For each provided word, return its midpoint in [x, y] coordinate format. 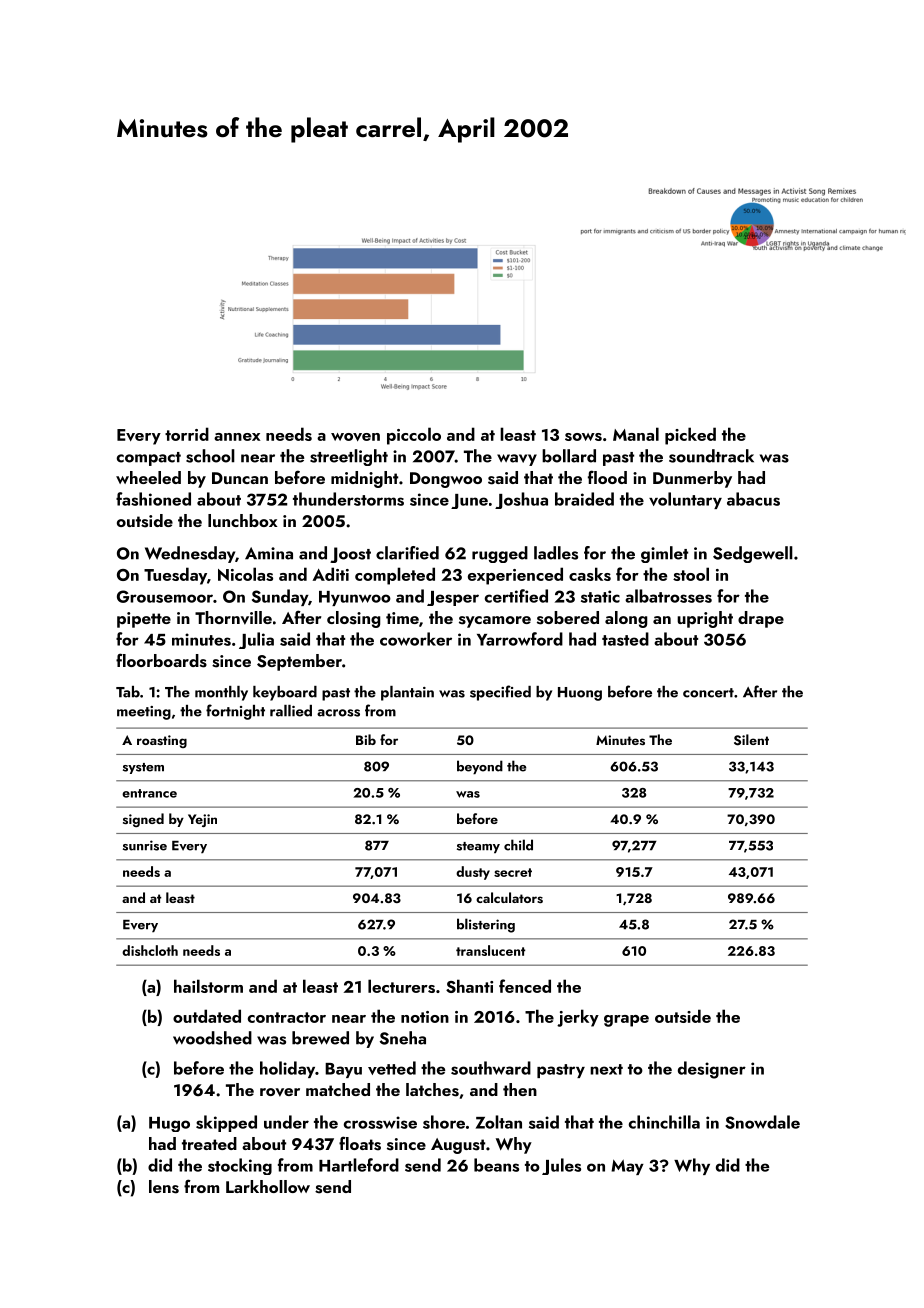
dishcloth [150, 950]
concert [708, 693]
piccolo [414, 436]
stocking [240, 1166]
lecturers [401, 986]
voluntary [685, 500]
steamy [478, 847]
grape [626, 1021]
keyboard [285, 693]
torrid [187, 434]
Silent [751, 740]
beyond [480, 767]
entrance [149, 793]
